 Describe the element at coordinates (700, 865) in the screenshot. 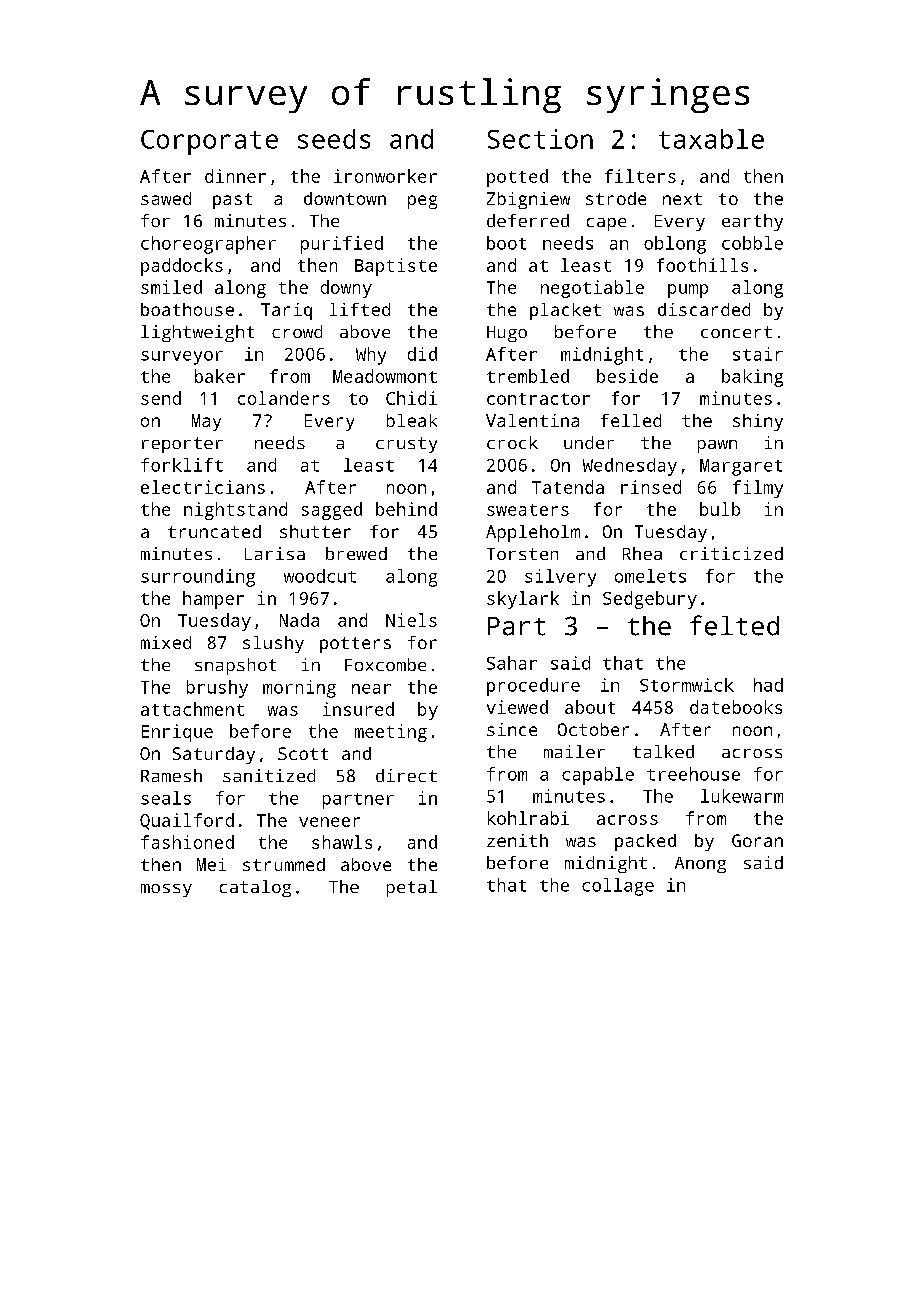

I see `Anong` at that location.
